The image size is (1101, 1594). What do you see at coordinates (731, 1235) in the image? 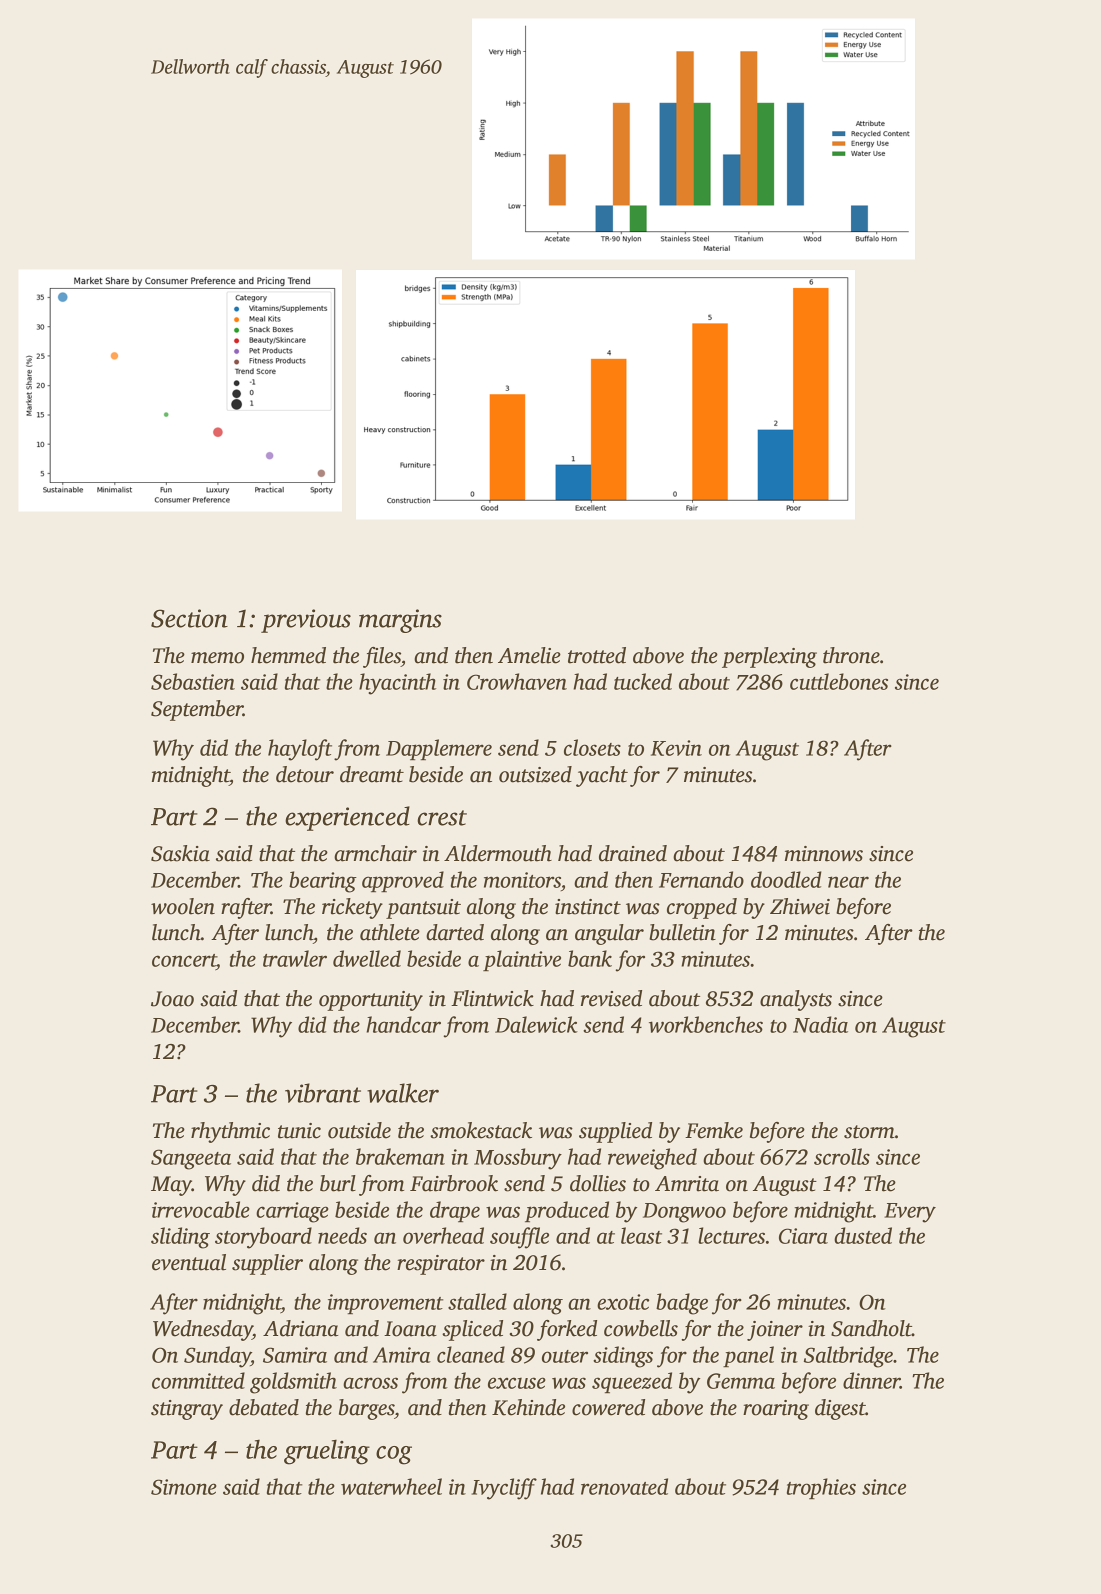
I see `lectures` at bounding box center [731, 1235].
